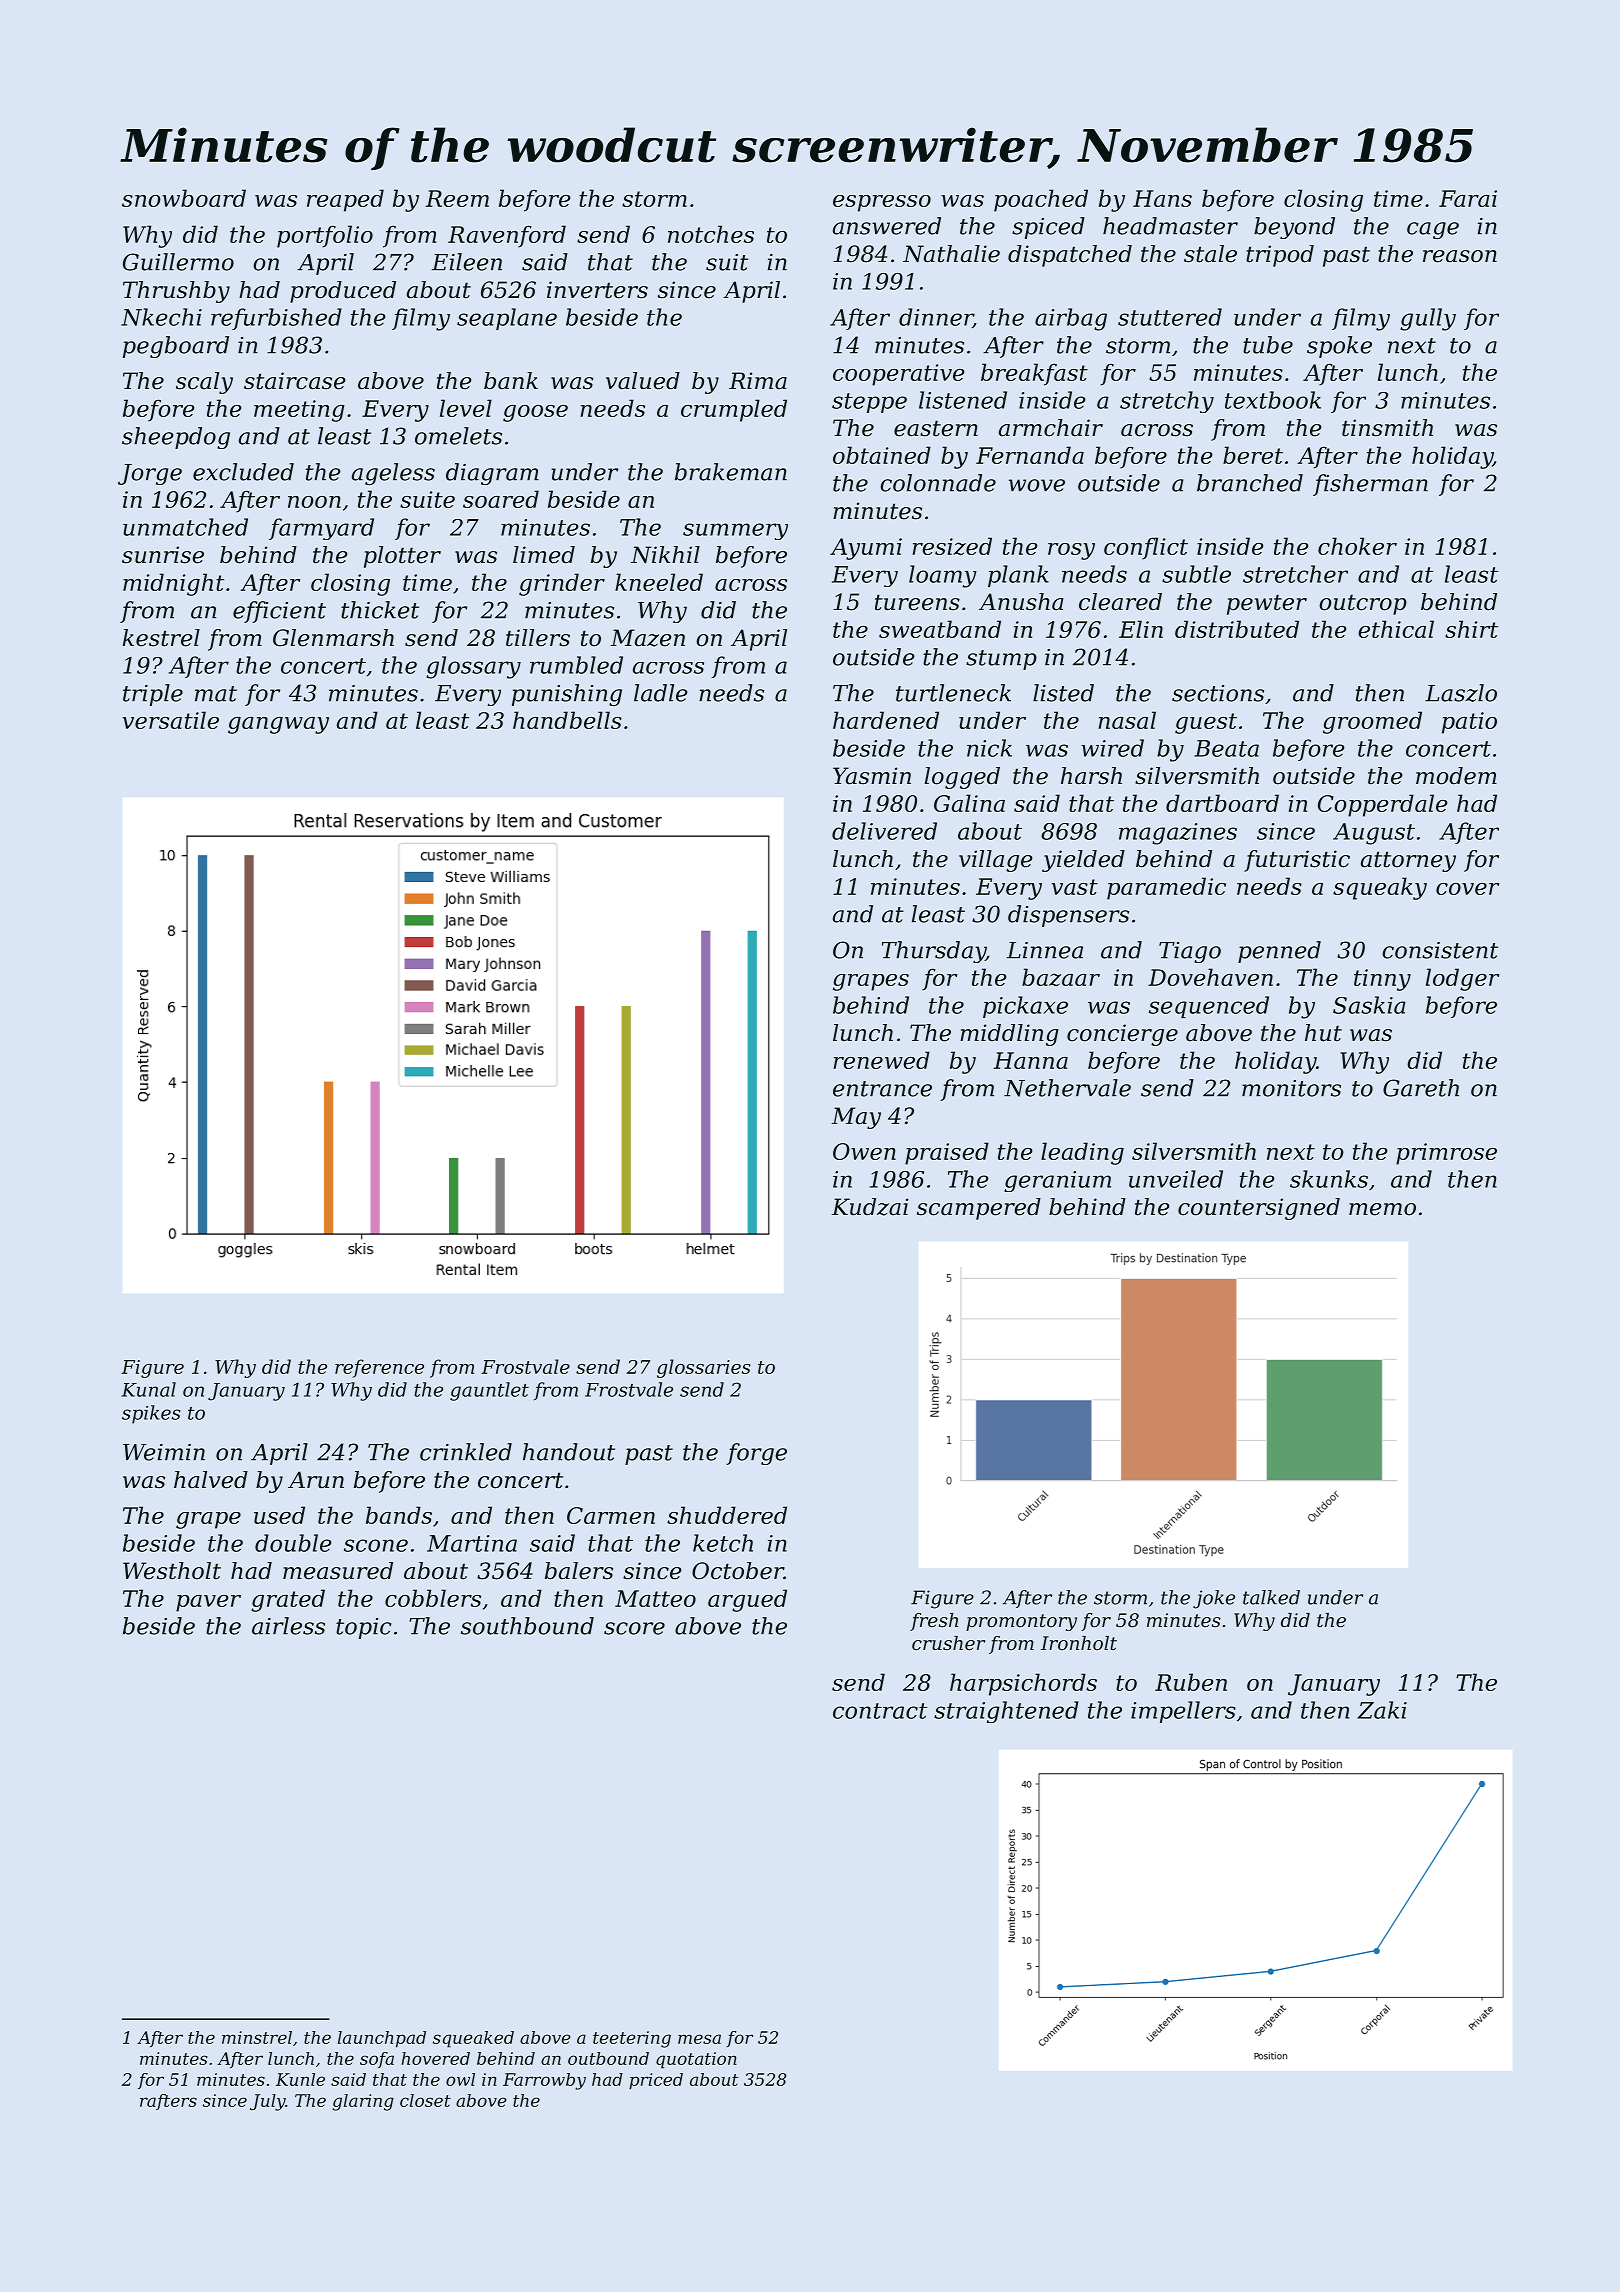 Image resolution: width=1620 pixels, height=2292 pixels. What do you see at coordinates (150, 474) in the screenshot?
I see `Jorge` at bounding box center [150, 474].
